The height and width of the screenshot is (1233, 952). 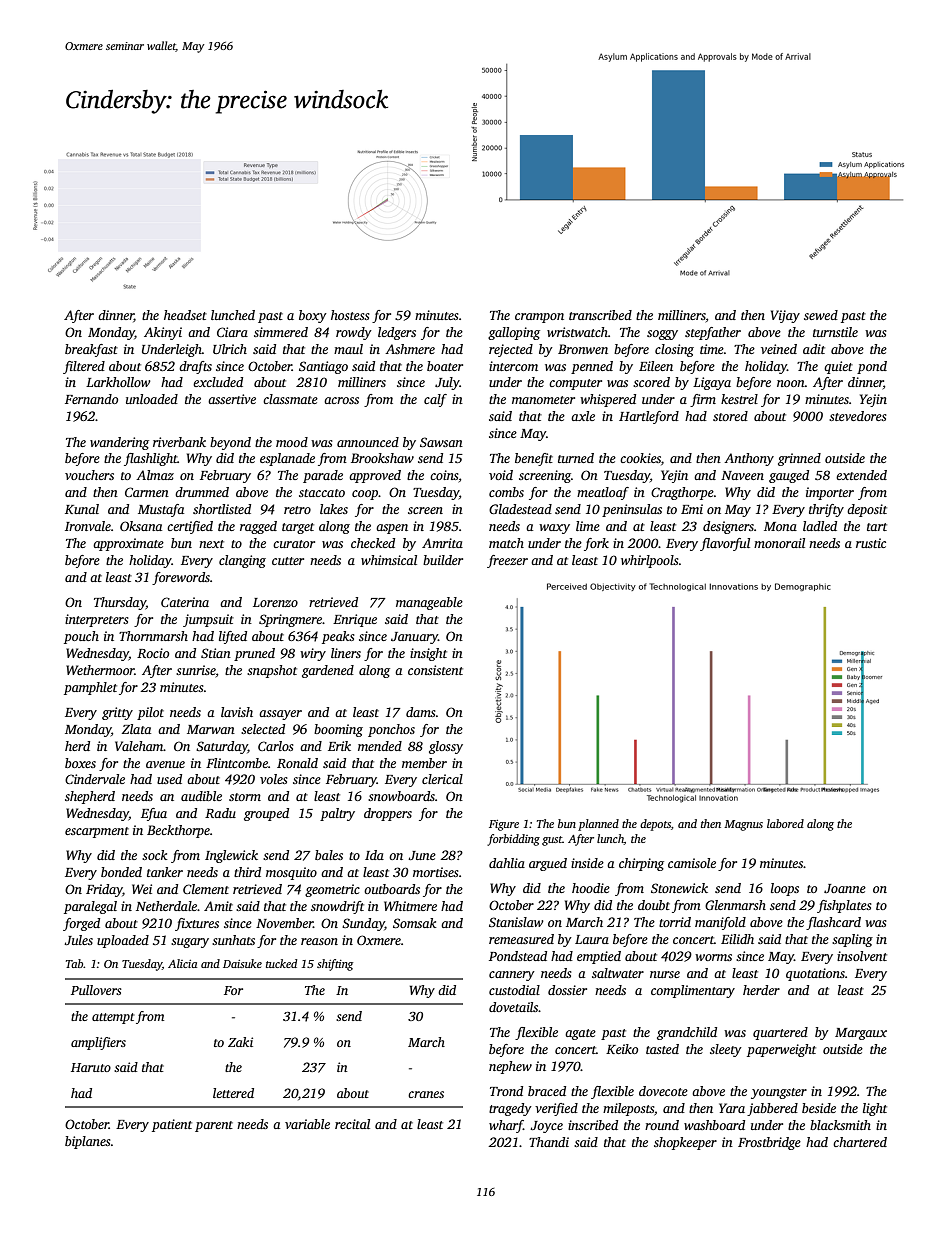 I want to click on Joyce, so click(x=546, y=1127).
